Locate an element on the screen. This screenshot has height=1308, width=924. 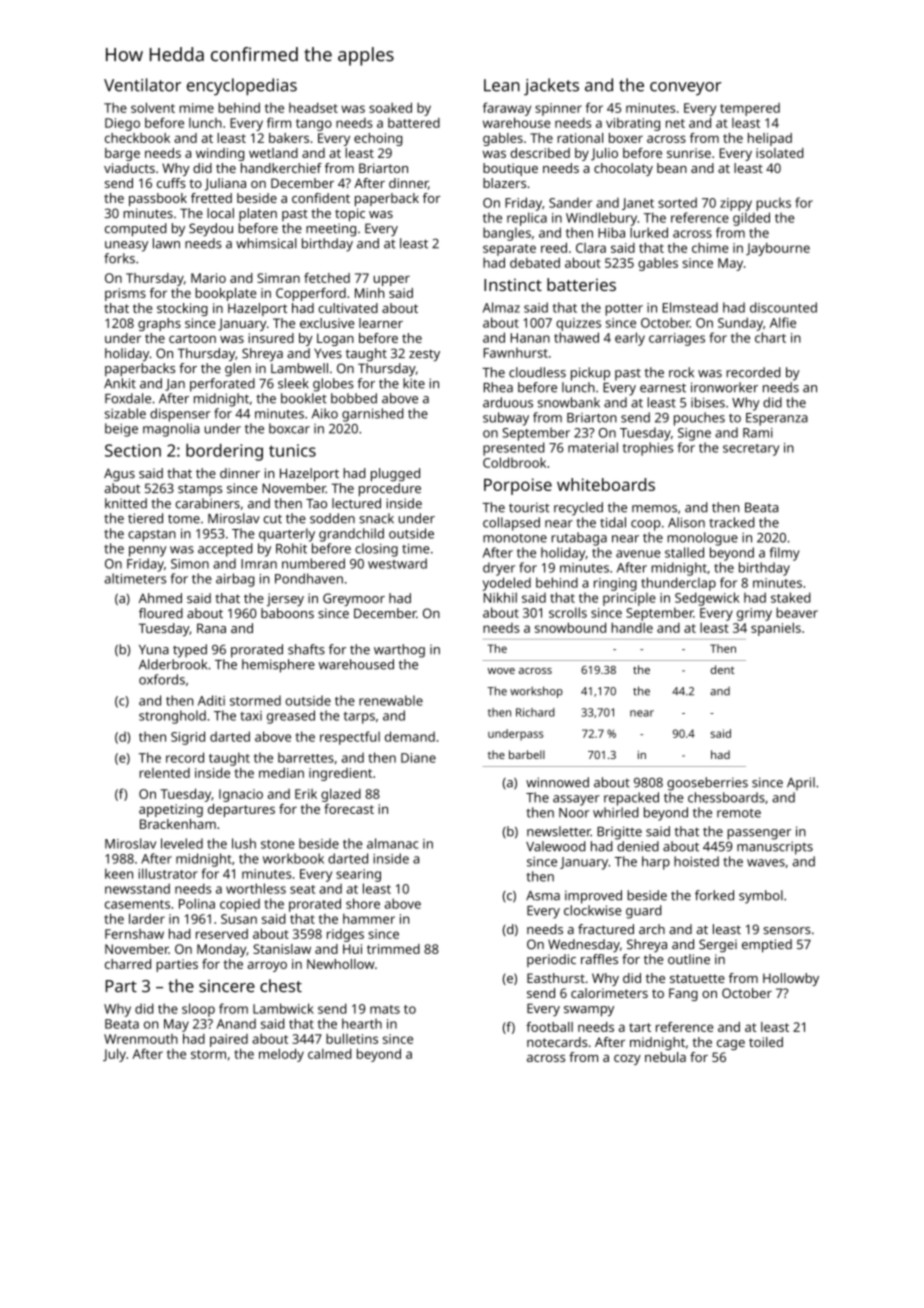
magnolia is located at coordinates (171, 430).
